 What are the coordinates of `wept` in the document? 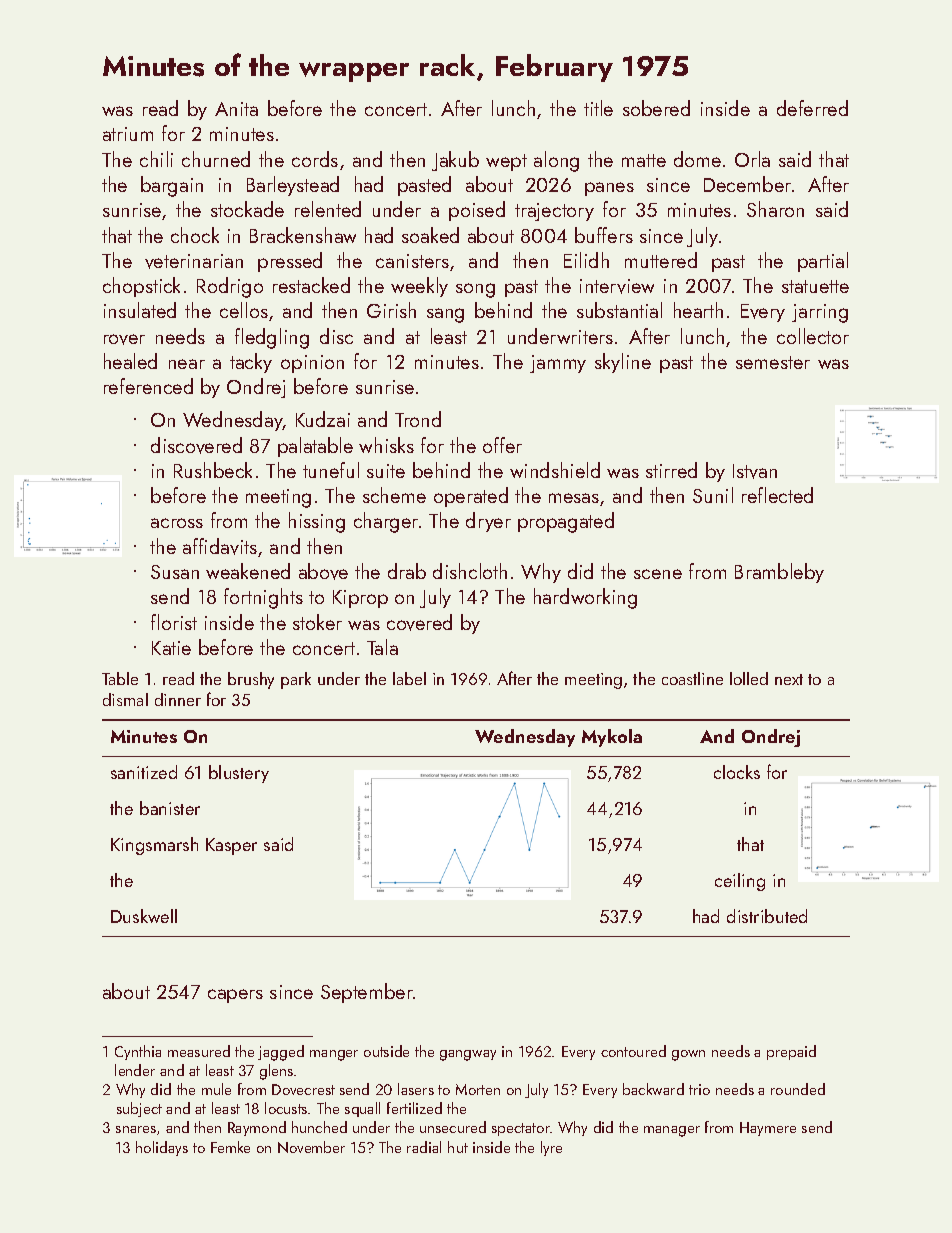 It's located at (506, 162).
